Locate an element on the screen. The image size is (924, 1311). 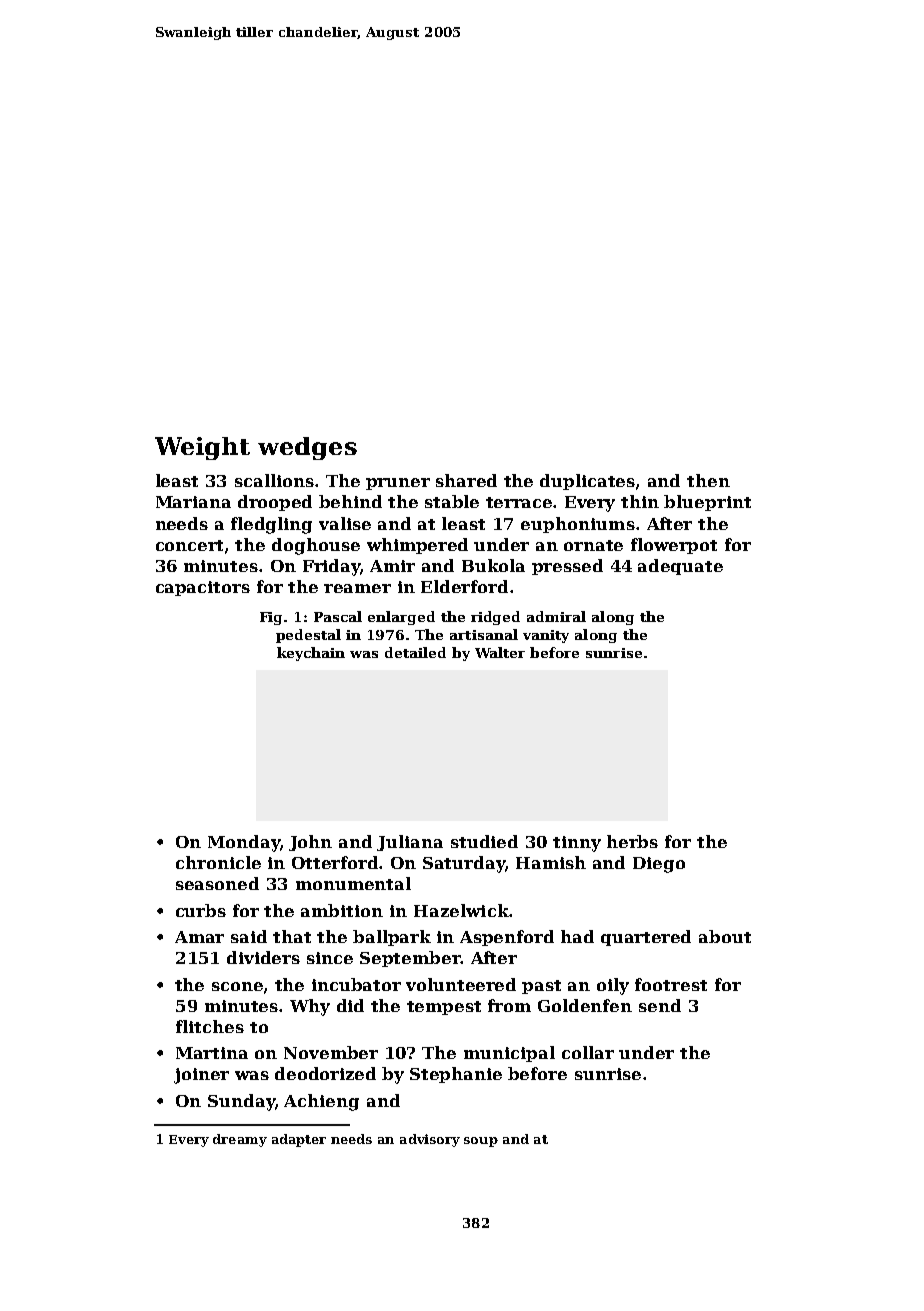
adequate is located at coordinates (680, 567).
